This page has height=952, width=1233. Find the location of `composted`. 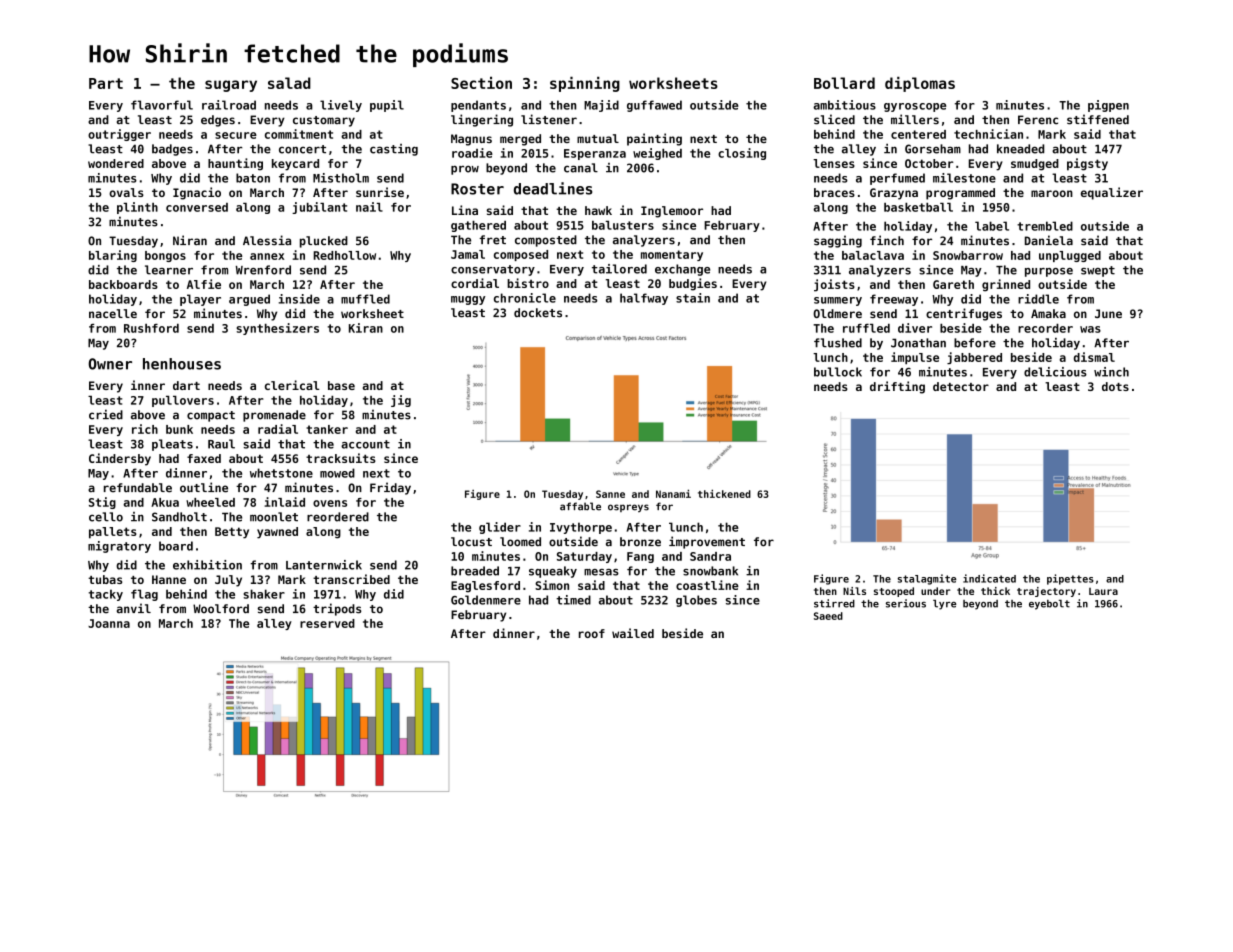

composted is located at coordinates (546, 241).
